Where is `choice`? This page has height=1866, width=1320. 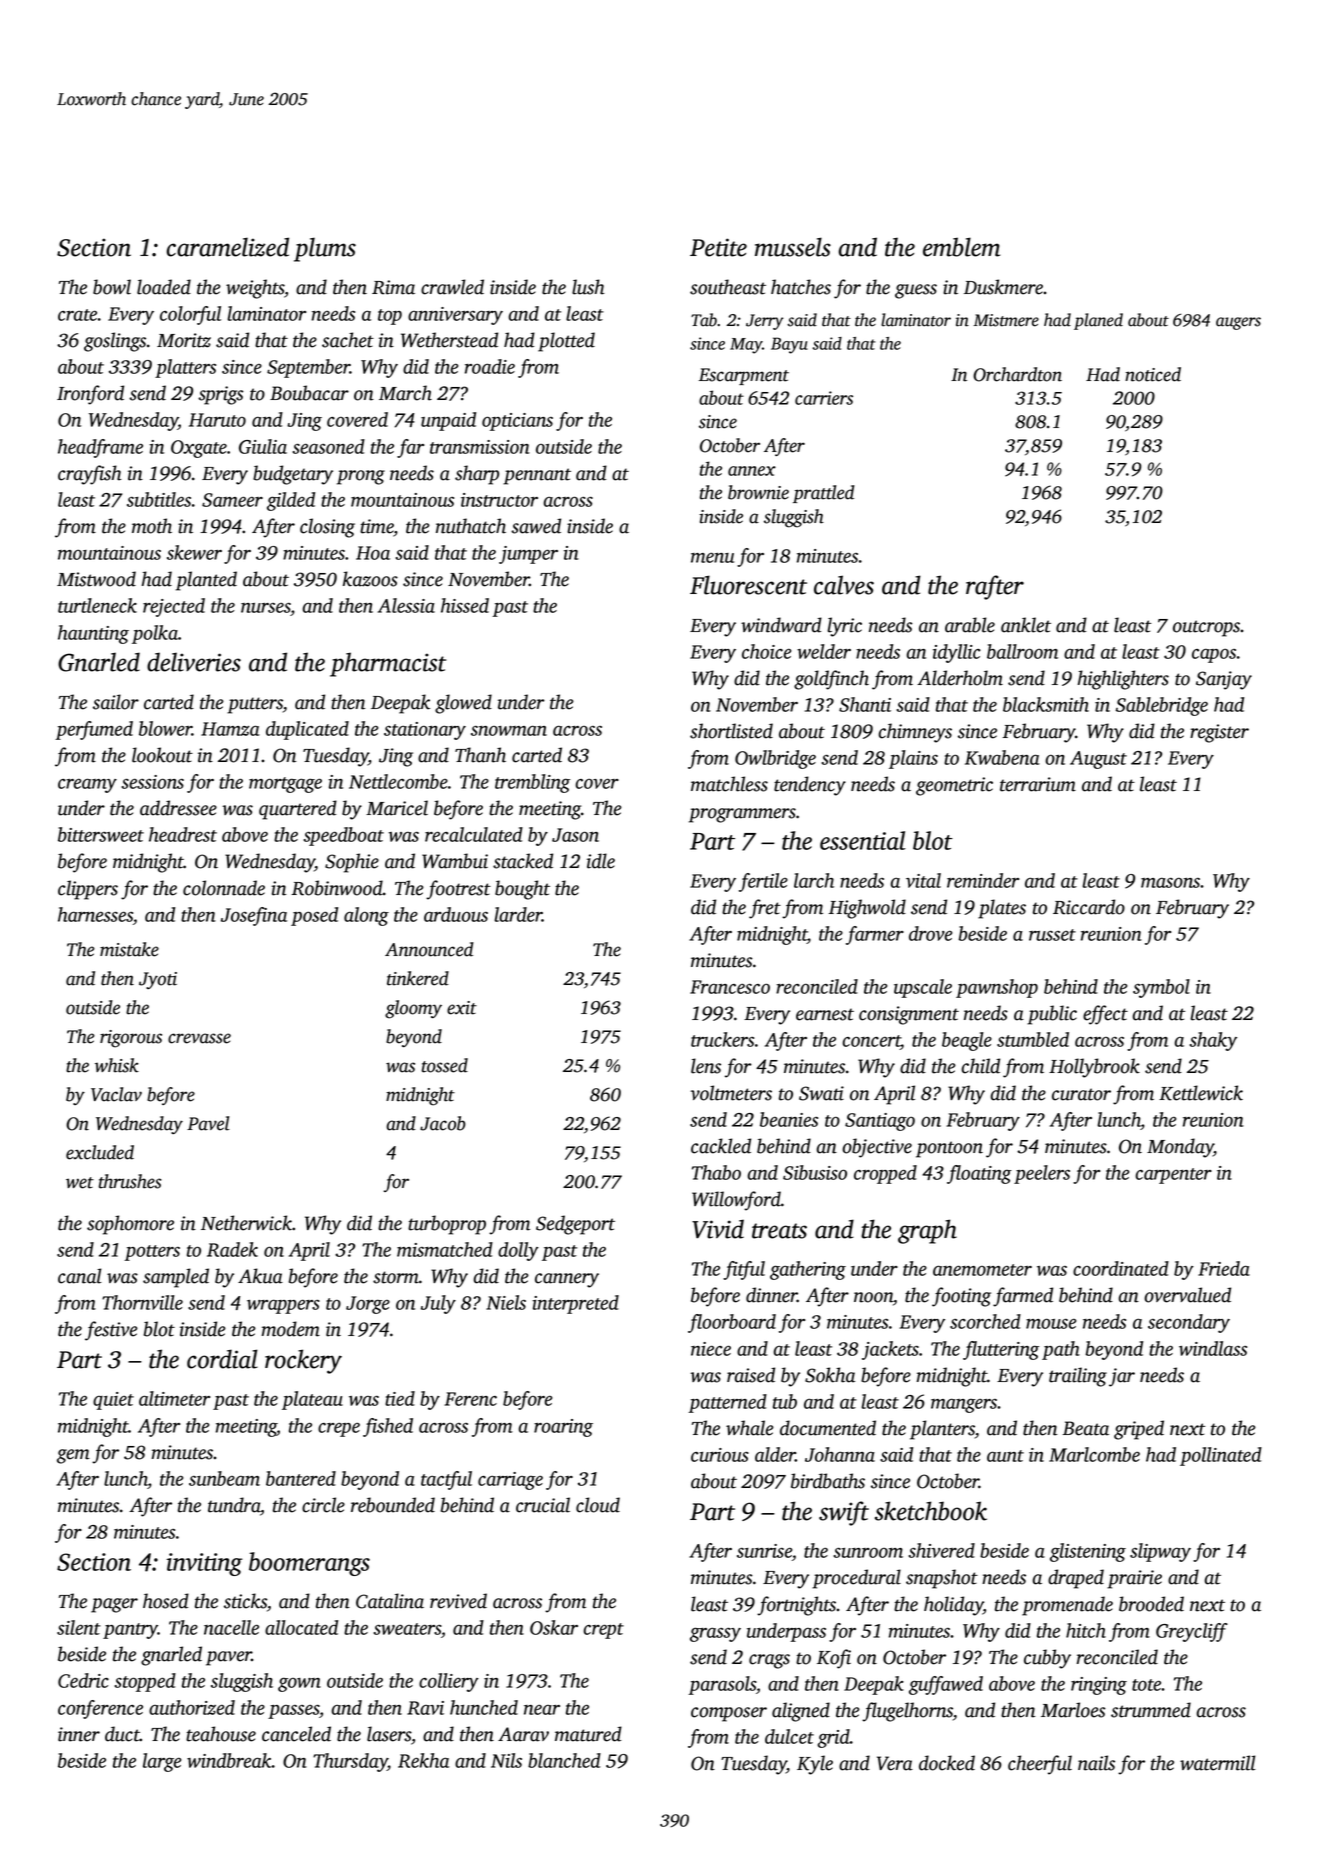 choice is located at coordinates (766, 651).
